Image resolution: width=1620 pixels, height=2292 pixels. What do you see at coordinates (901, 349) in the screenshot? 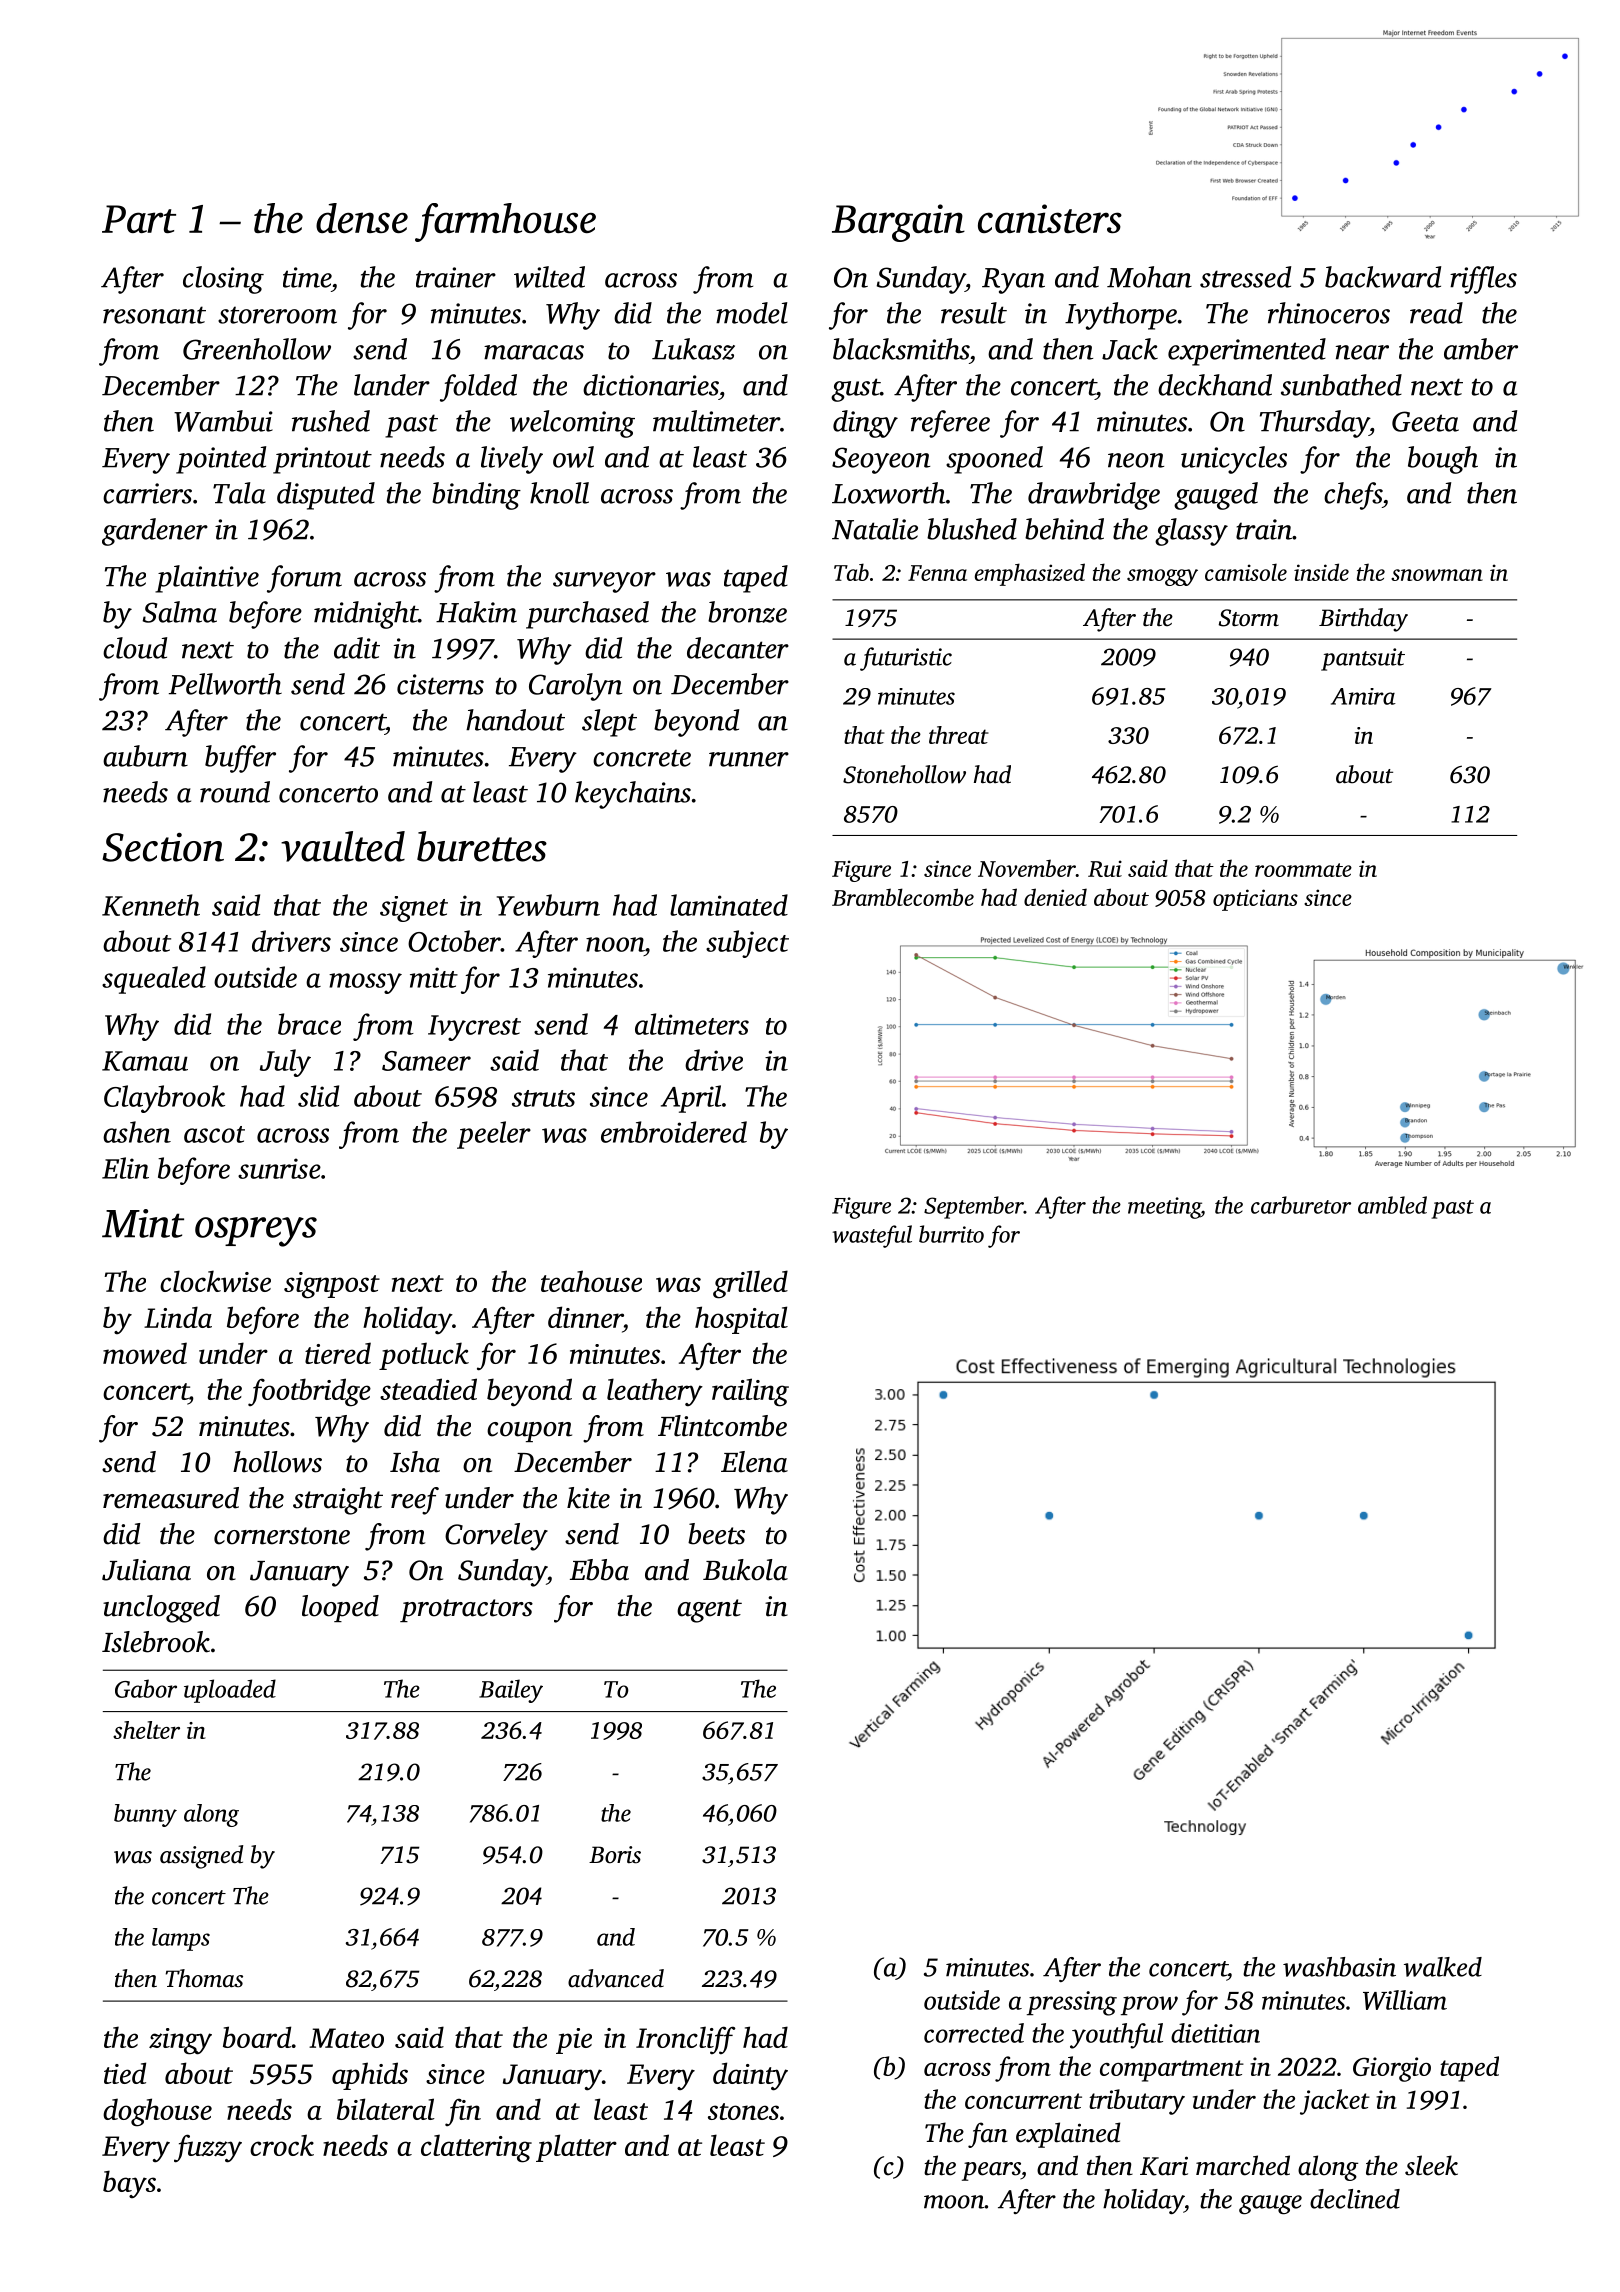
I see `blacksmiths` at bounding box center [901, 349].
